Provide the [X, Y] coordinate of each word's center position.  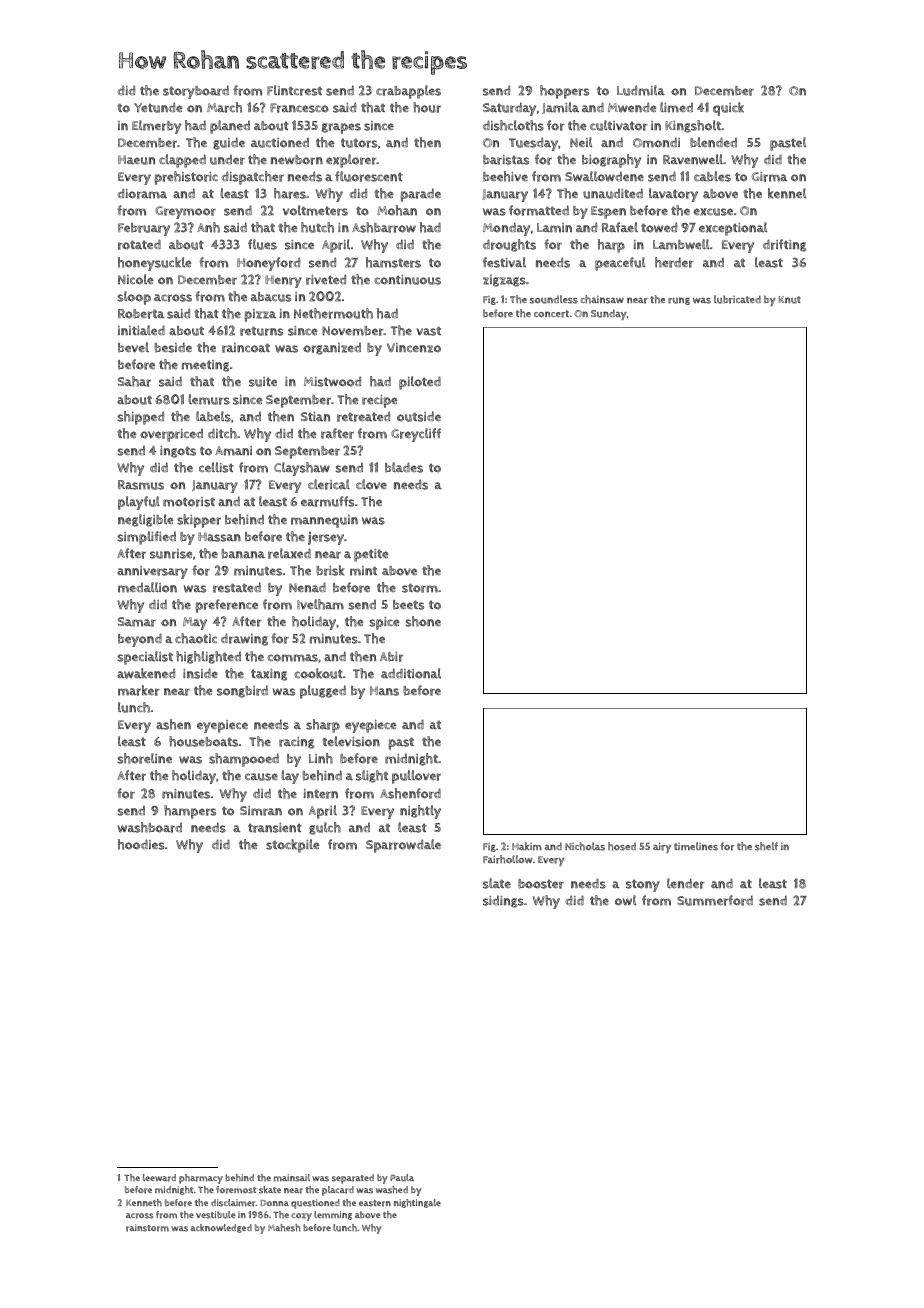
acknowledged [221, 1228]
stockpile [293, 846]
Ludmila [641, 90]
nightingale [417, 1203]
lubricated [737, 299]
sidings [503, 902]
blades [404, 467]
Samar [137, 622]
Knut [789, 300]
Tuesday [533, 144]
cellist [216, 467]
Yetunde [158, 107]
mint [363, 571]
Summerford [715, 900]
